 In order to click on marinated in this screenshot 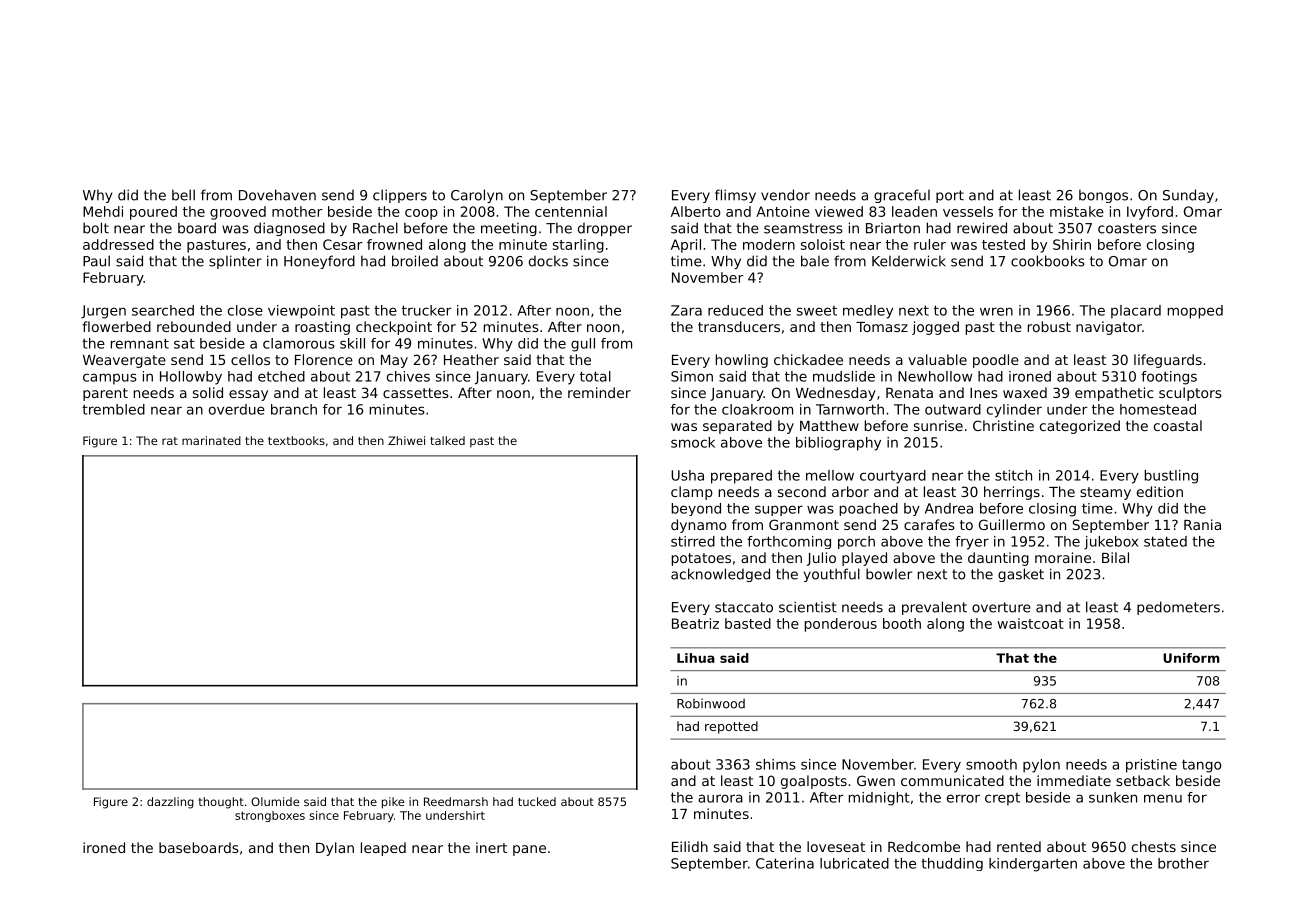, I will do `click(211, 440)`.
